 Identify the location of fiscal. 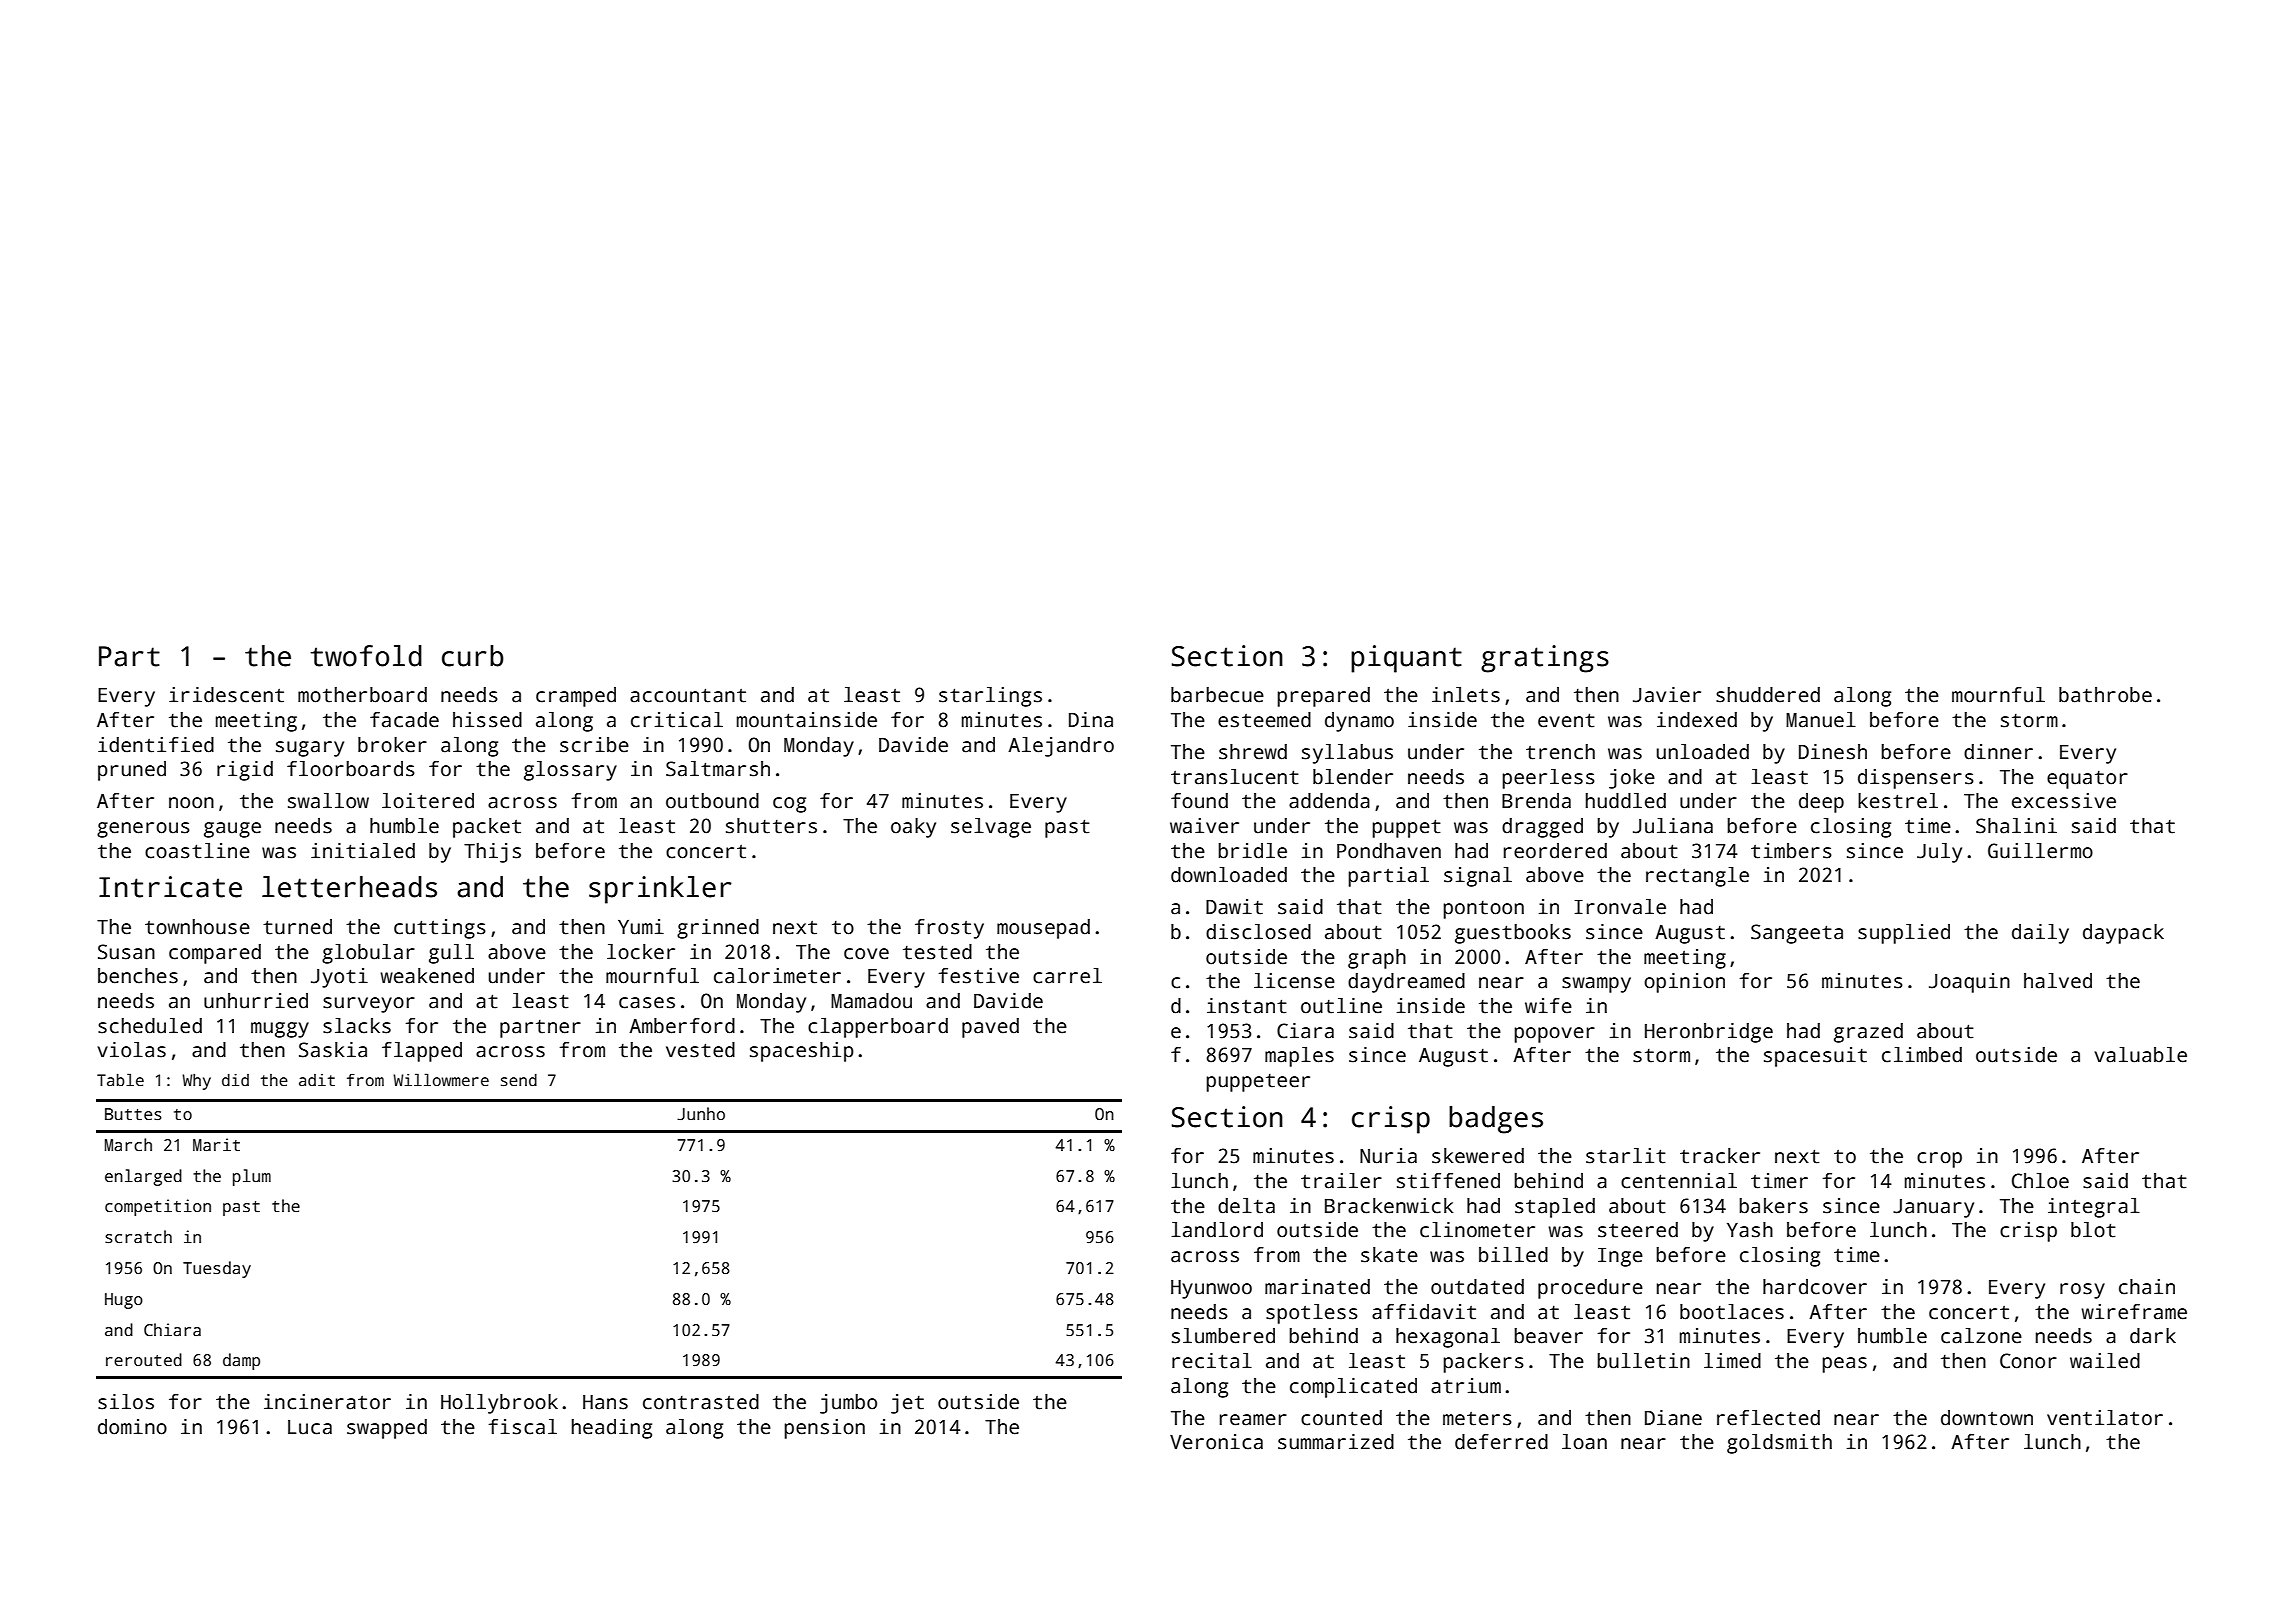
(523, 1427).
